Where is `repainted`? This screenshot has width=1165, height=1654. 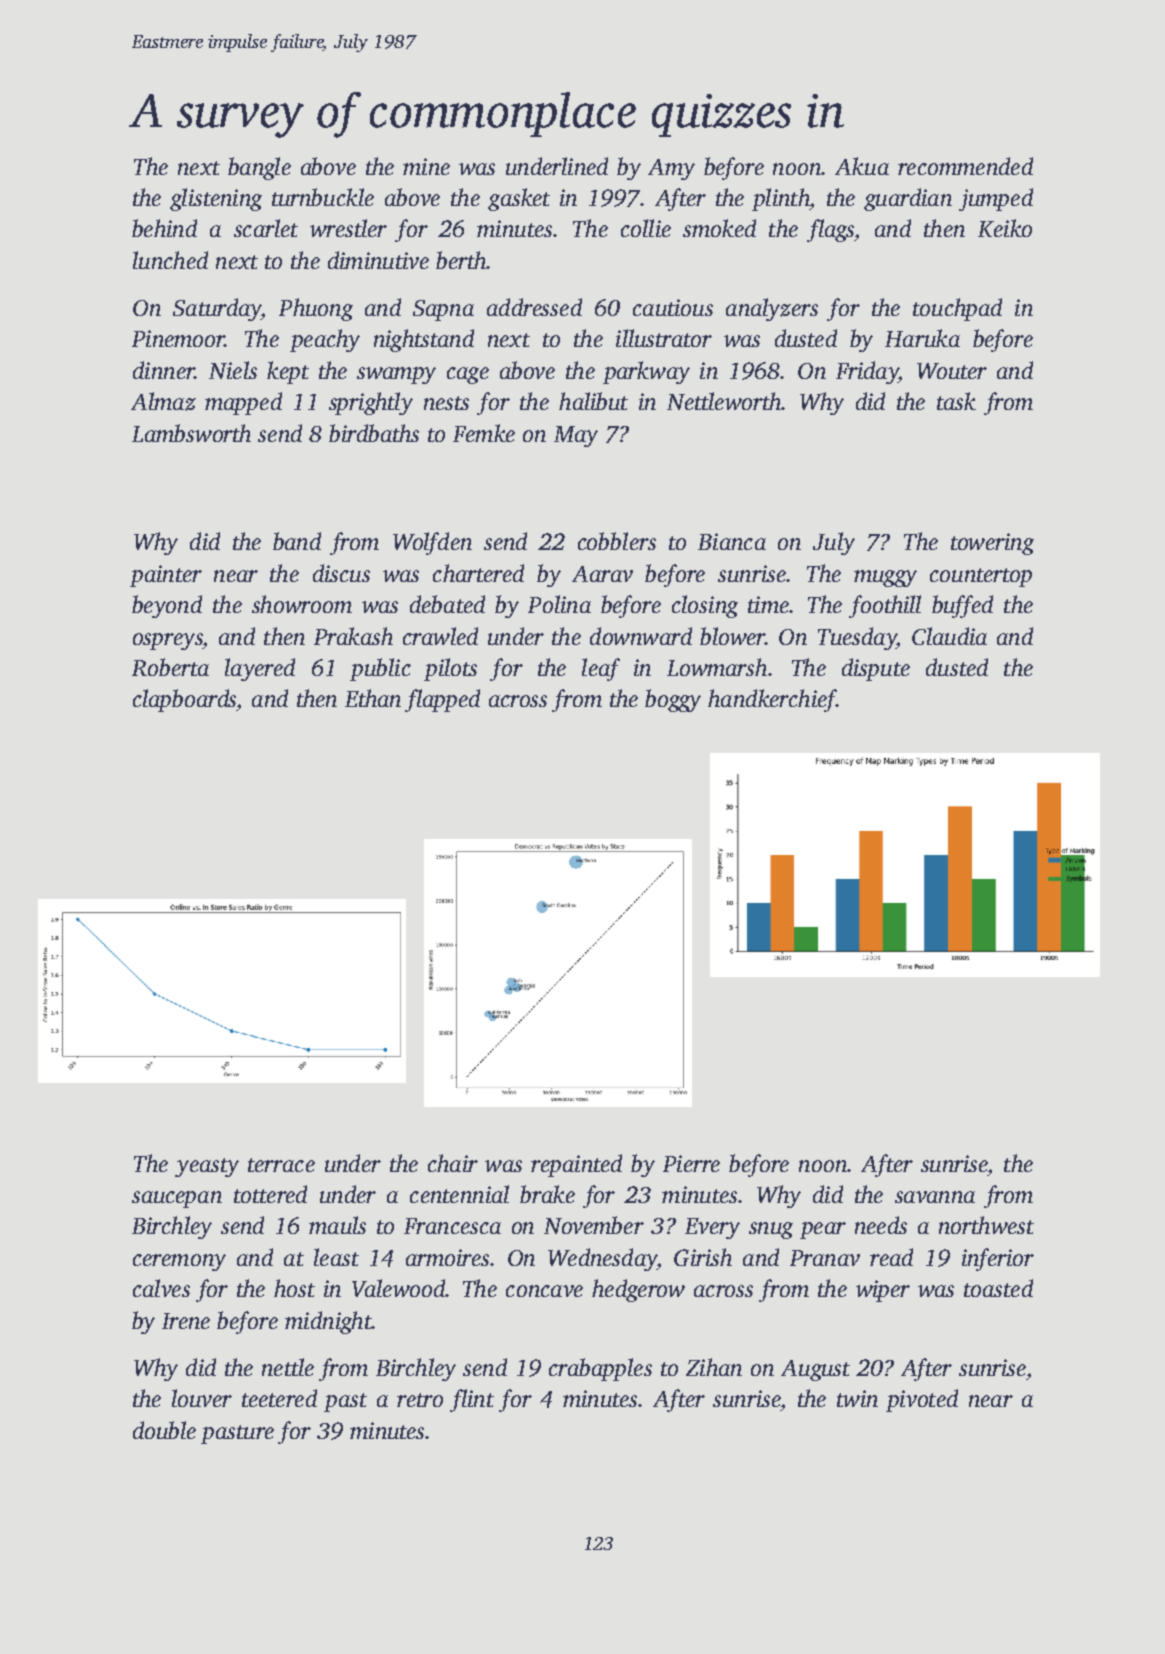 repainted is located at coordinates (576, 1165).
